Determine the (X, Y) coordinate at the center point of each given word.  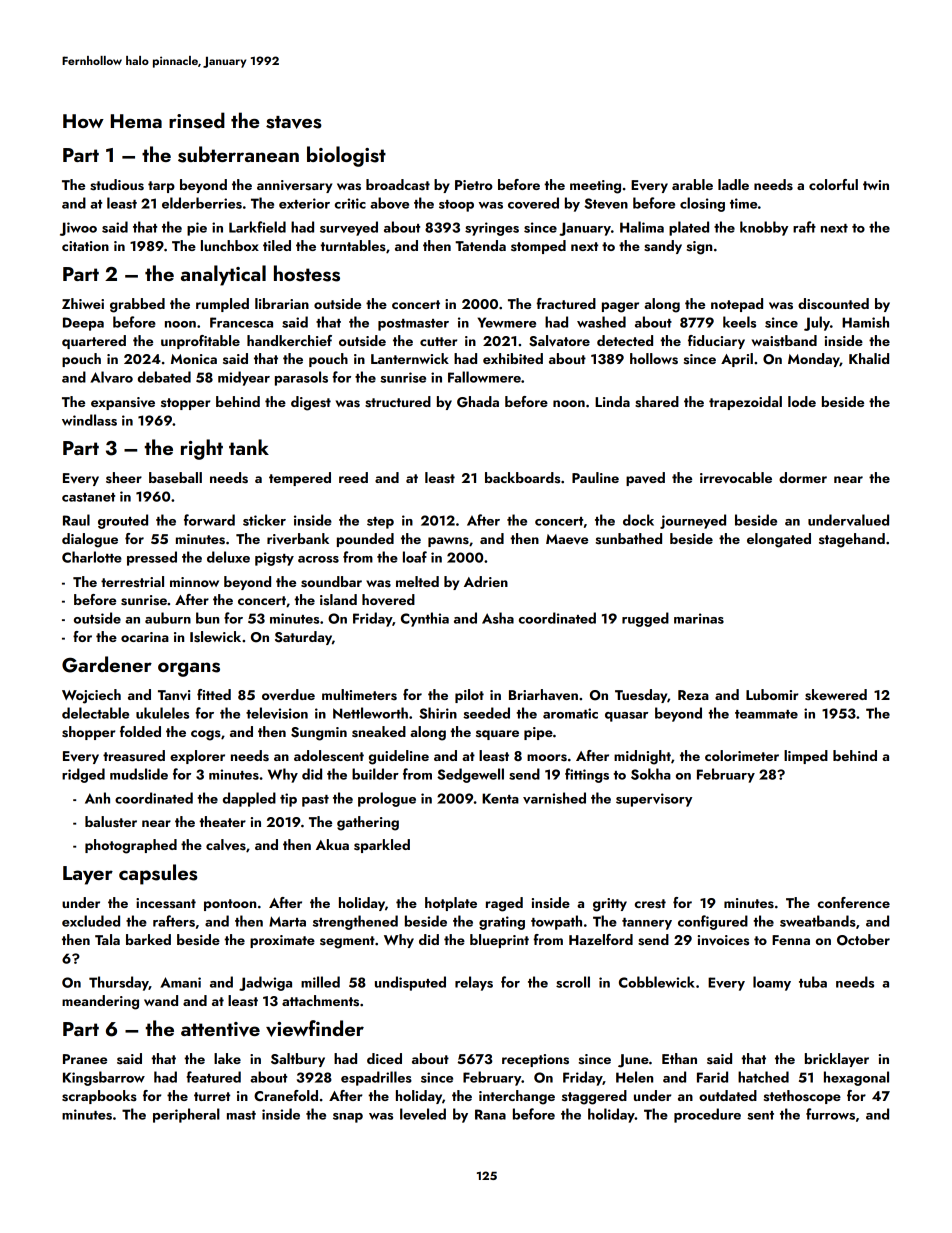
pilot (469, 696)
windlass (89, 420)
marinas (699, 618)
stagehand (852, 540)
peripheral (186, 1115)
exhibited (513, 358)
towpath (556, 922)
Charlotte (92, 557)
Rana (490, 1114)
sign (699, 248)
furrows (830, 1114)
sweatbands (818, 921)
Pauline (595, 477)
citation (85, 246)
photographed (131, 846)
